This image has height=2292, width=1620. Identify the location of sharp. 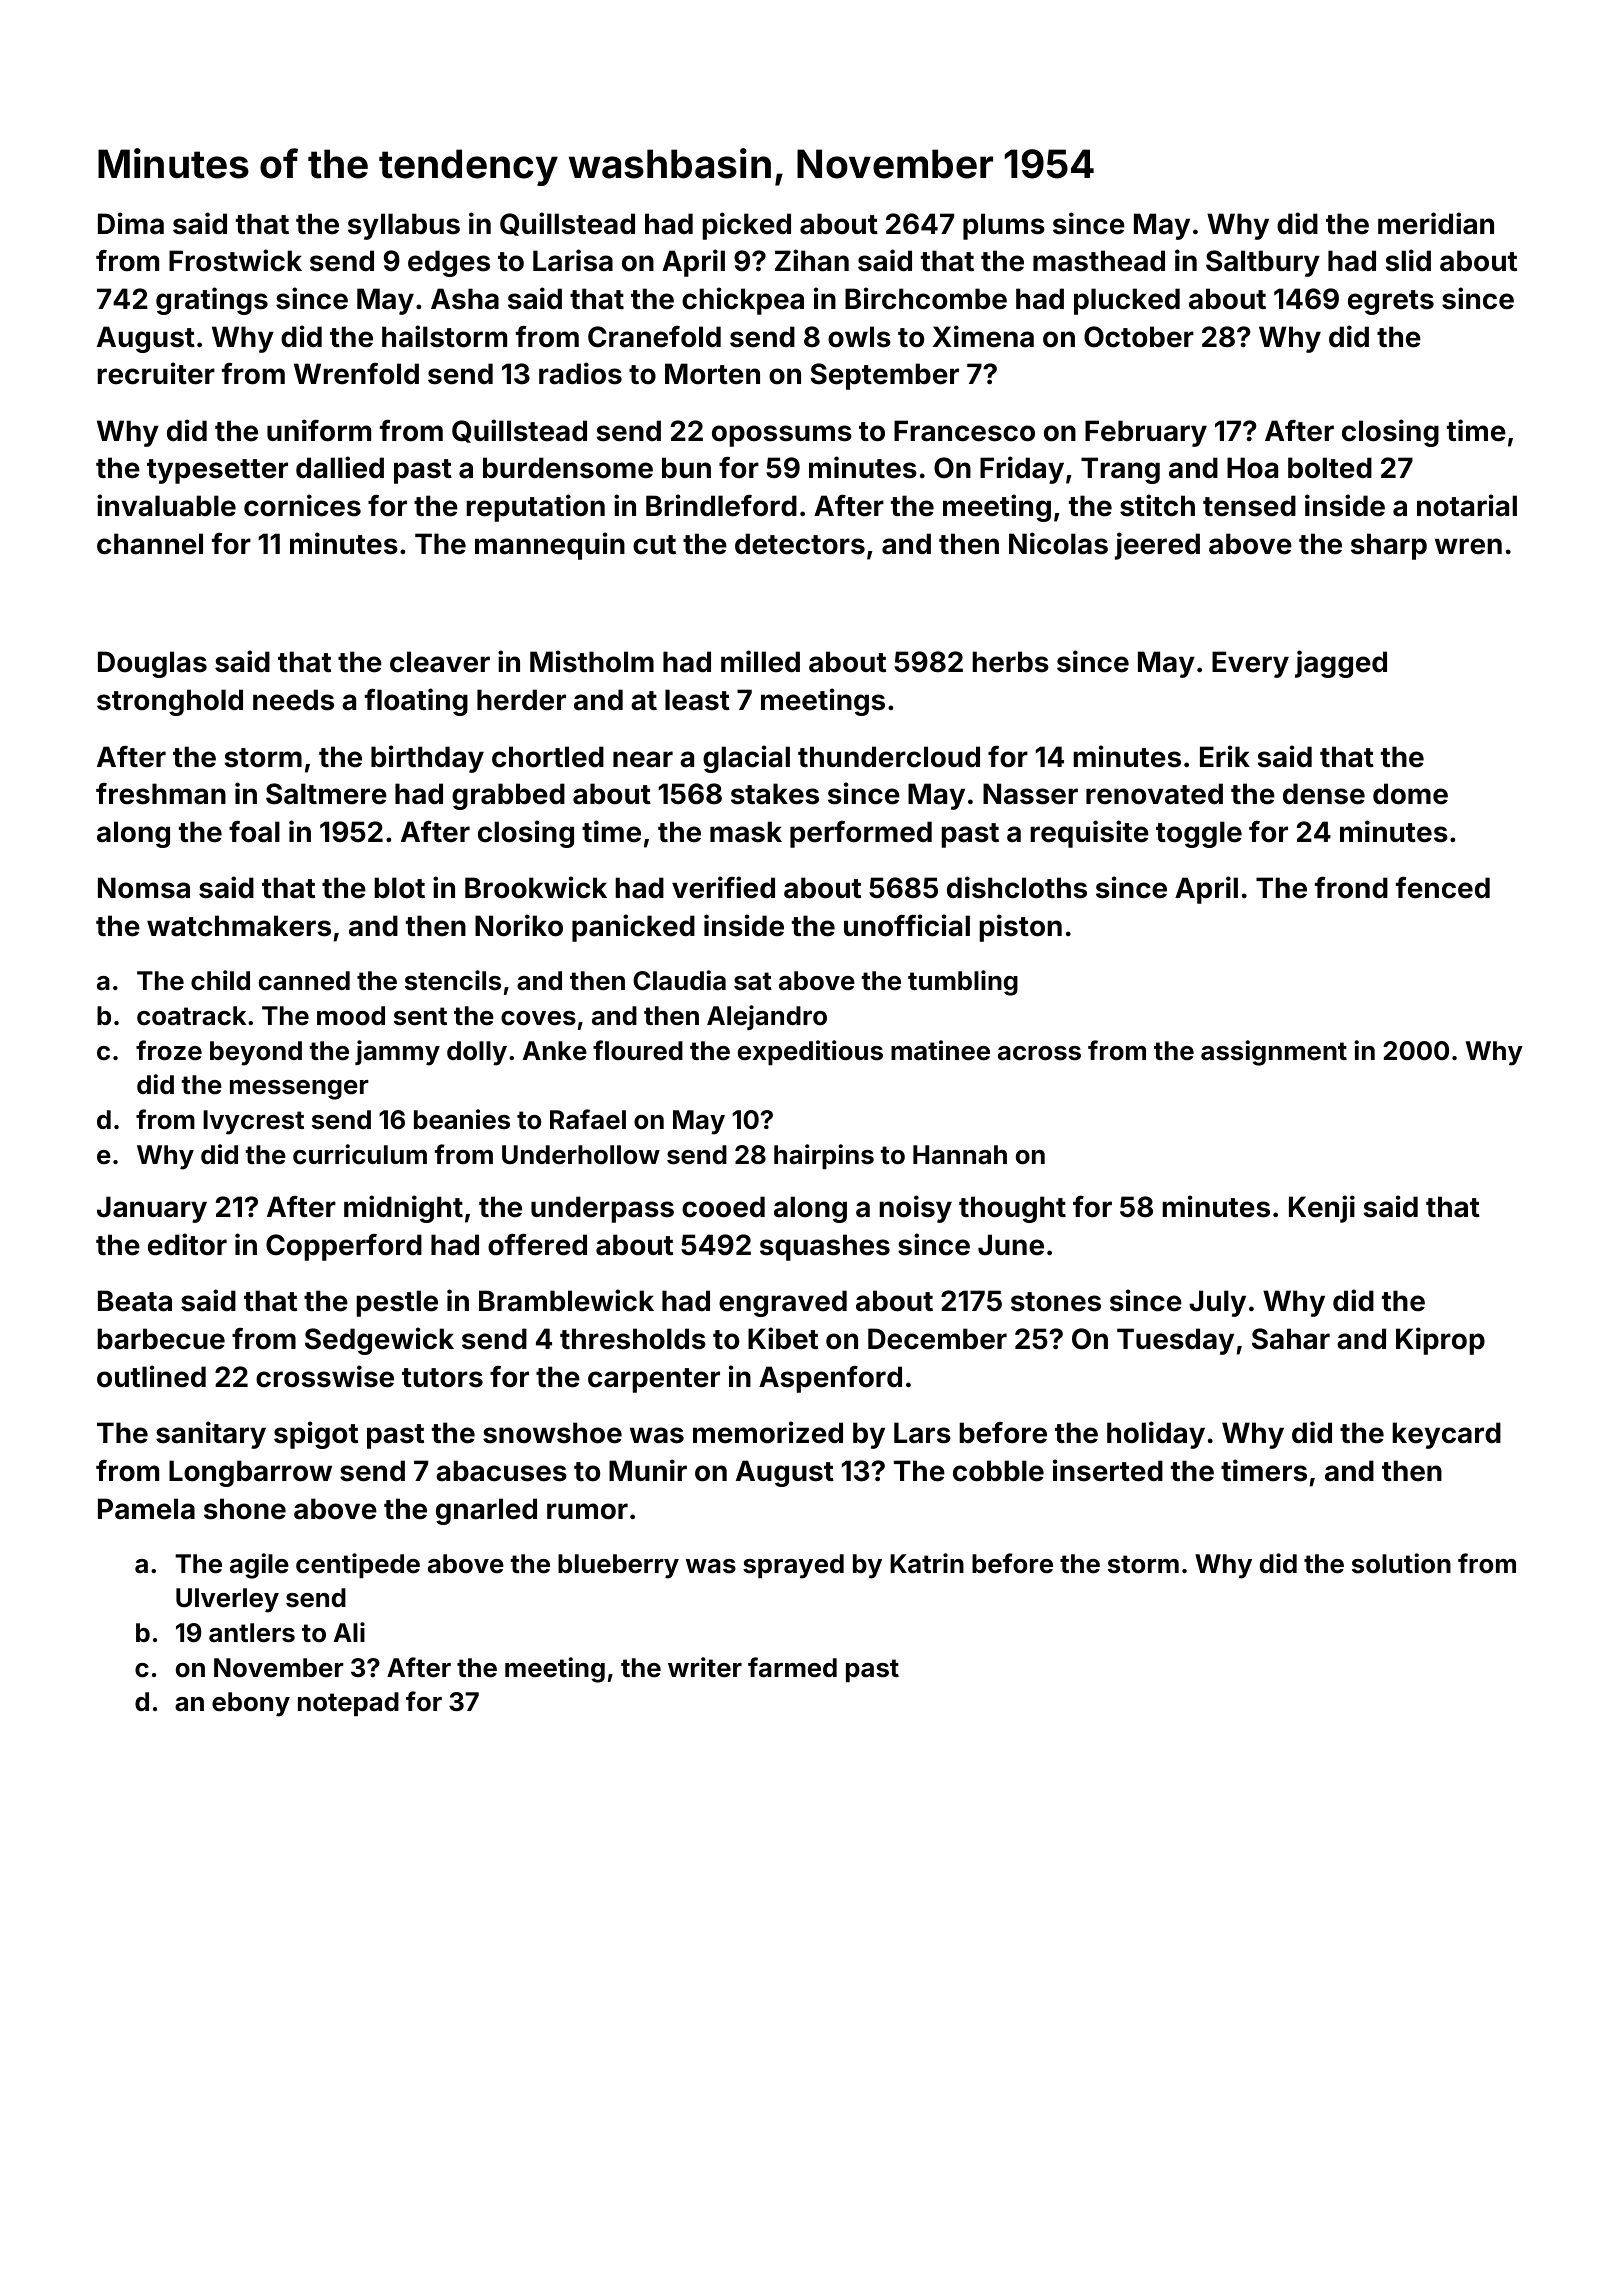
(1389, 546).
